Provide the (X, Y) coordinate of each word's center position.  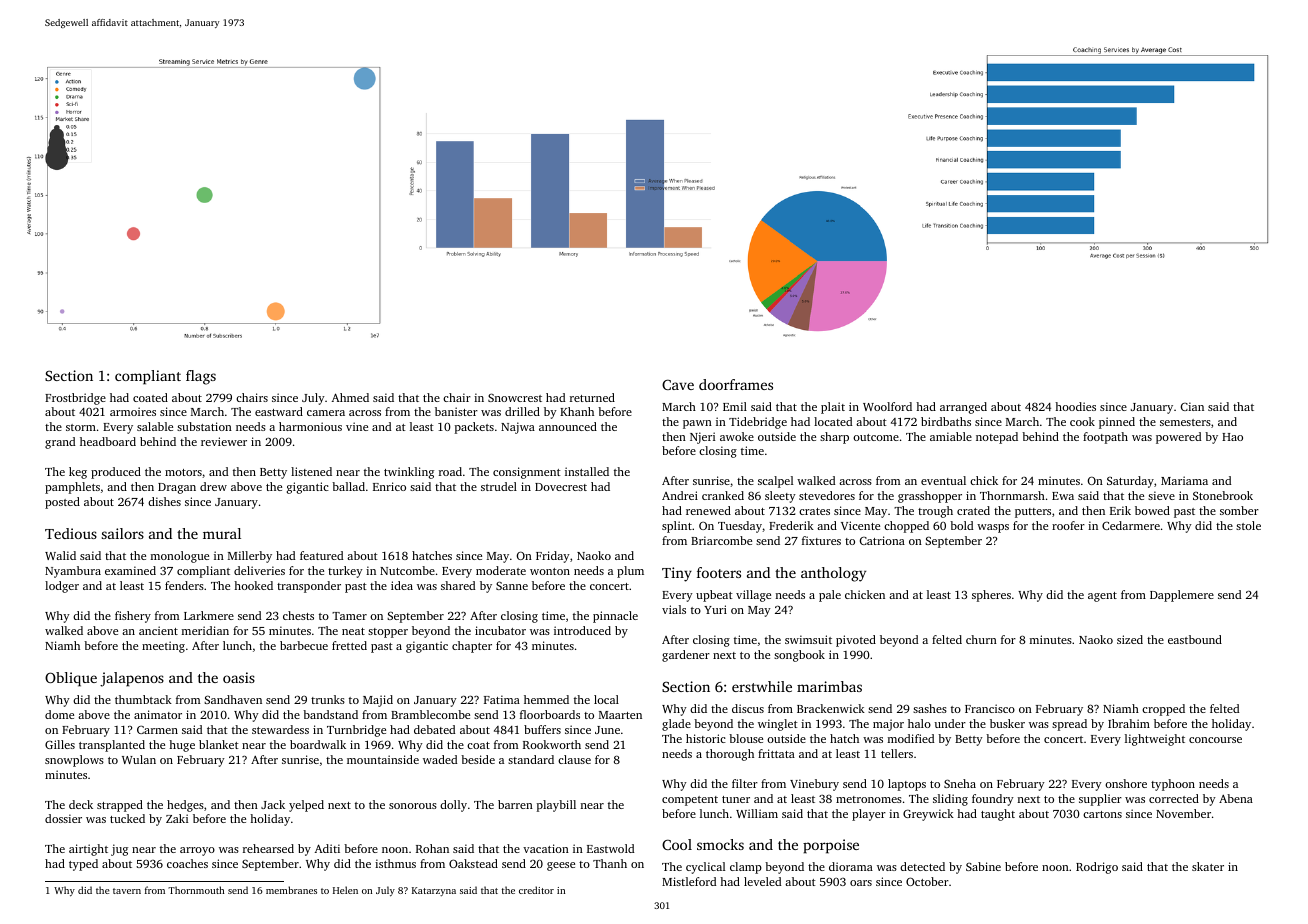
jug (119, 850)
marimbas (829, 686)
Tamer (349, 616)
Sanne (512, 585)
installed (587, 471)
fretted (349, 645)
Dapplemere (1182, 596)
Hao (1232, 437)
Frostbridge (75, 399)
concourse (1215, 740)
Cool (677, 844)
